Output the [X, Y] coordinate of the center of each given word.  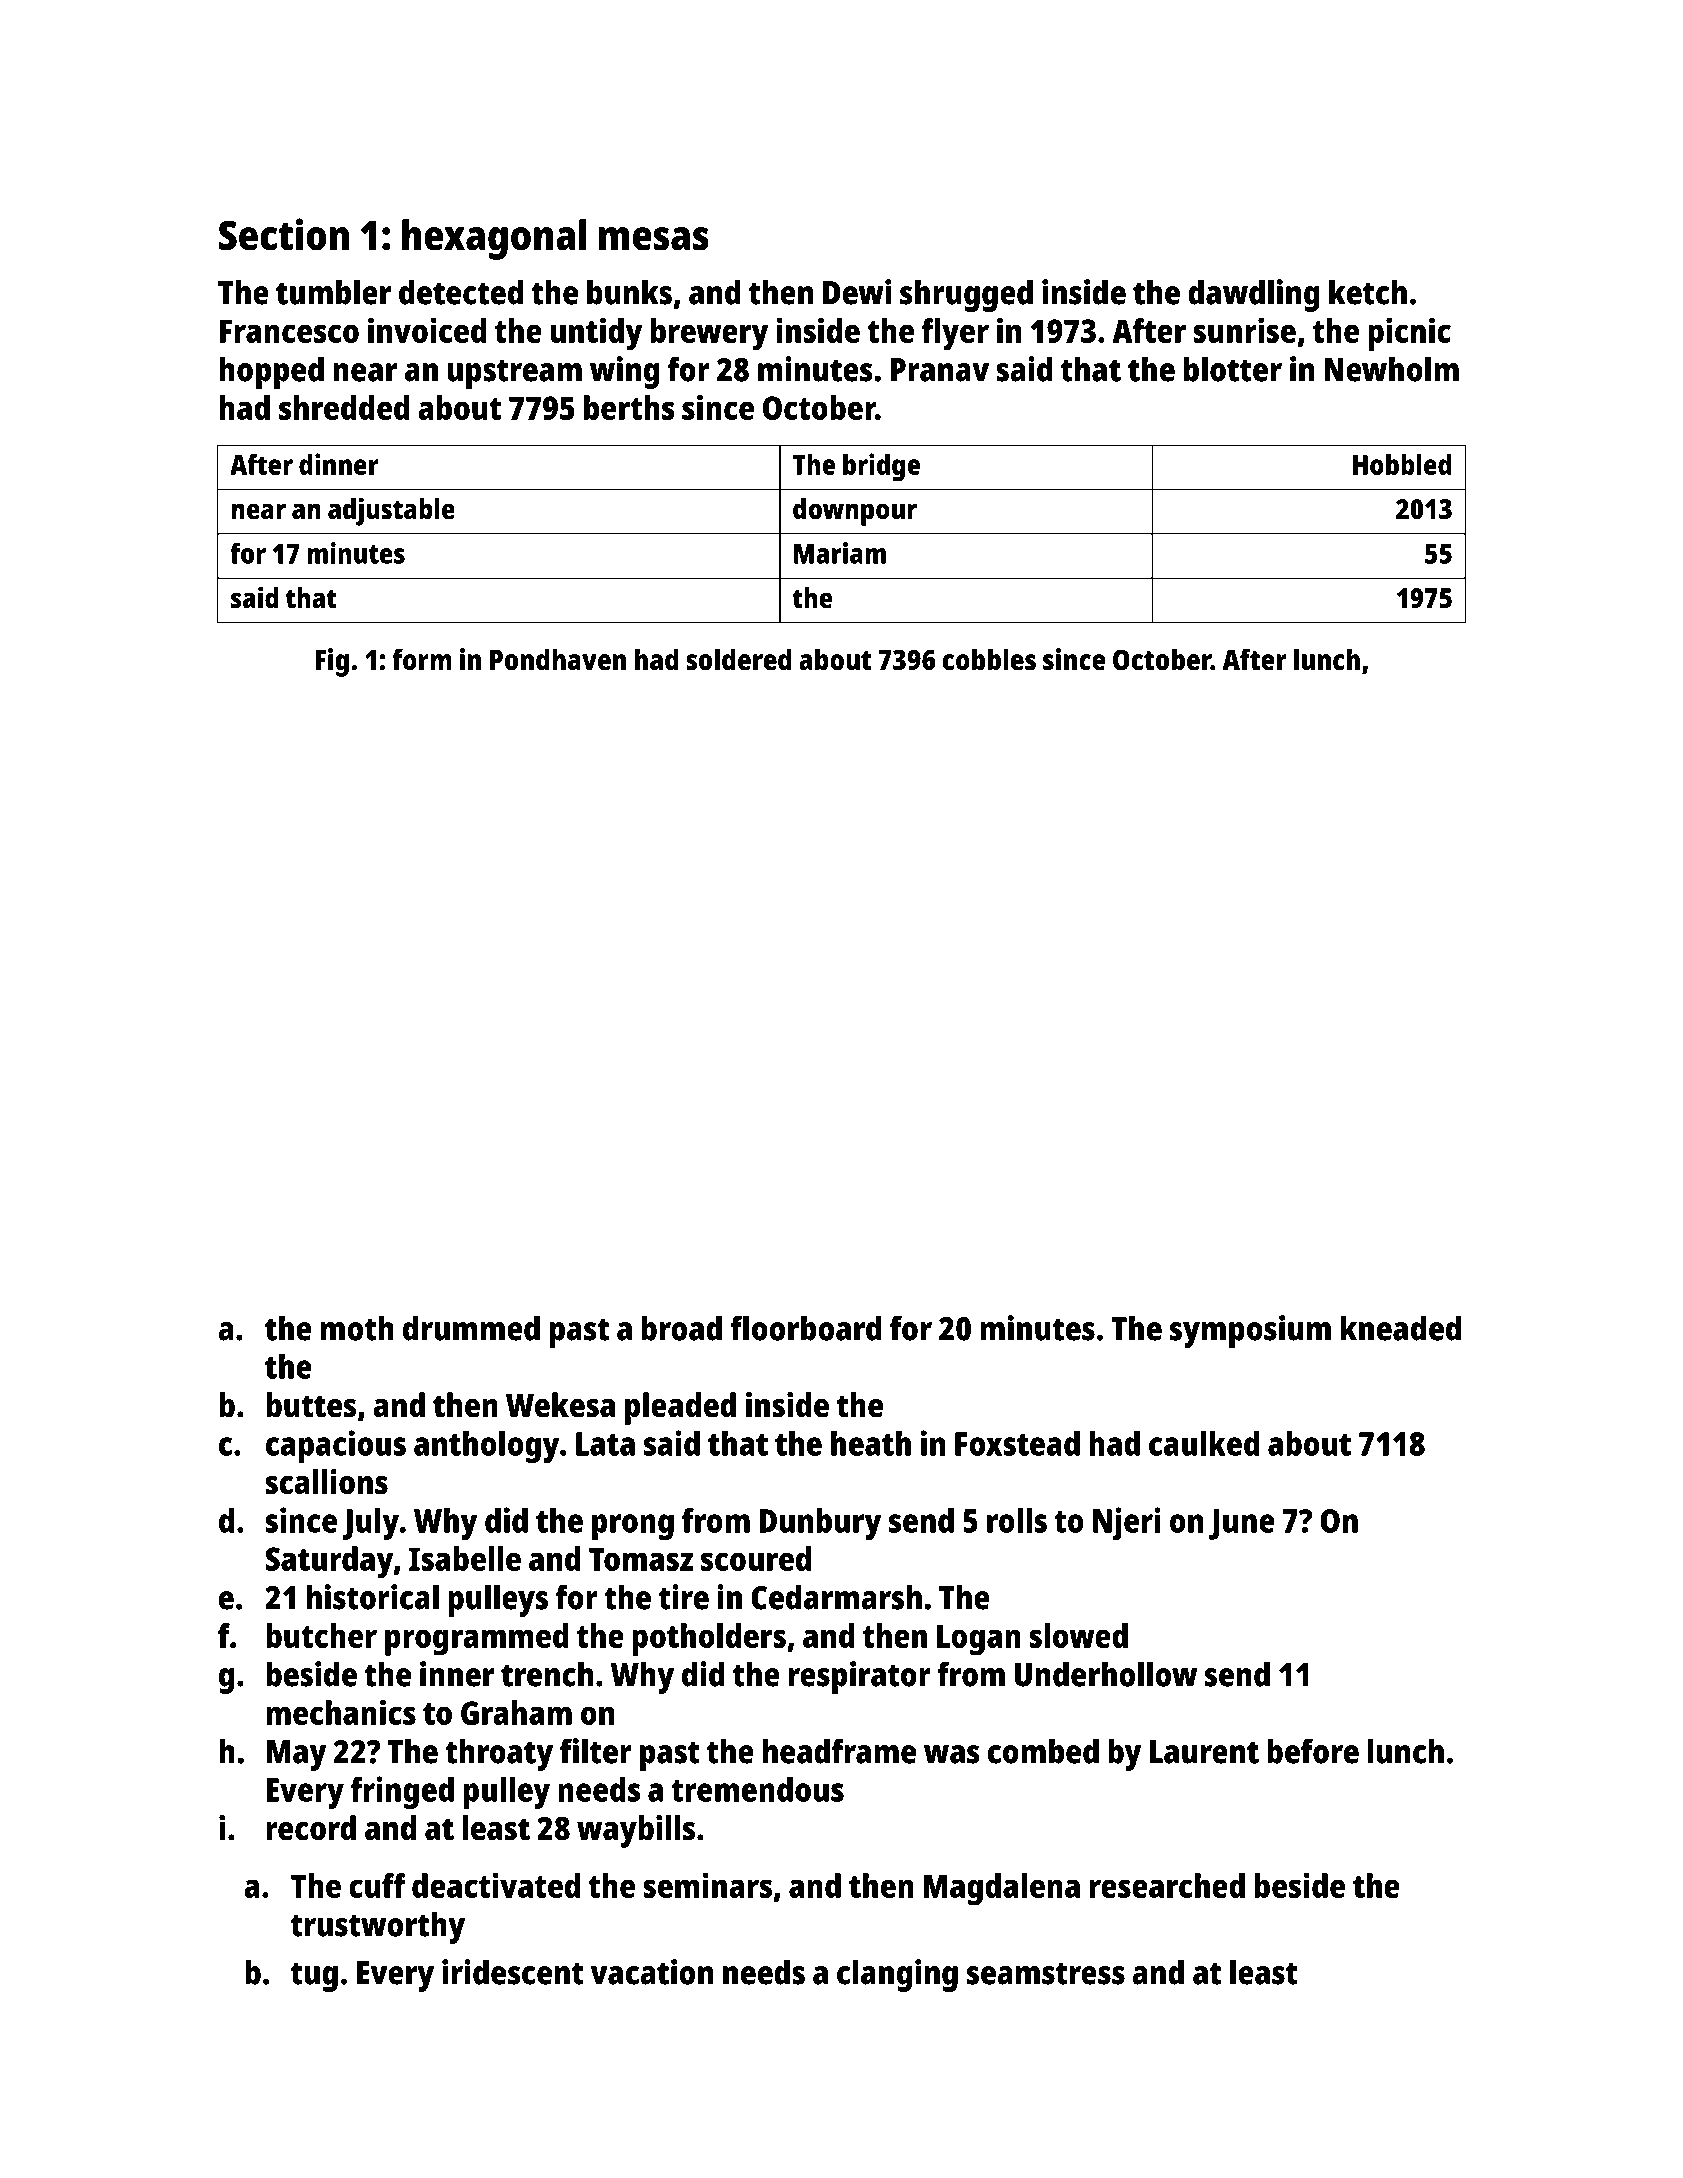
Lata [605, 1444]
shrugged [966, 295]
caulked [1204, 1443]
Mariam [840, 553]
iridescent [513, 1972]
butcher [321, 1635]
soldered [739, 659]
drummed [471, 1328]
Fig [332, 662]
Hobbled [1402, 464]
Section [284, 234]
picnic [1409, 334]
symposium [1250, 1331]
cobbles [989, 659]
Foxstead [1017, 1443]
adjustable [391, 511]
